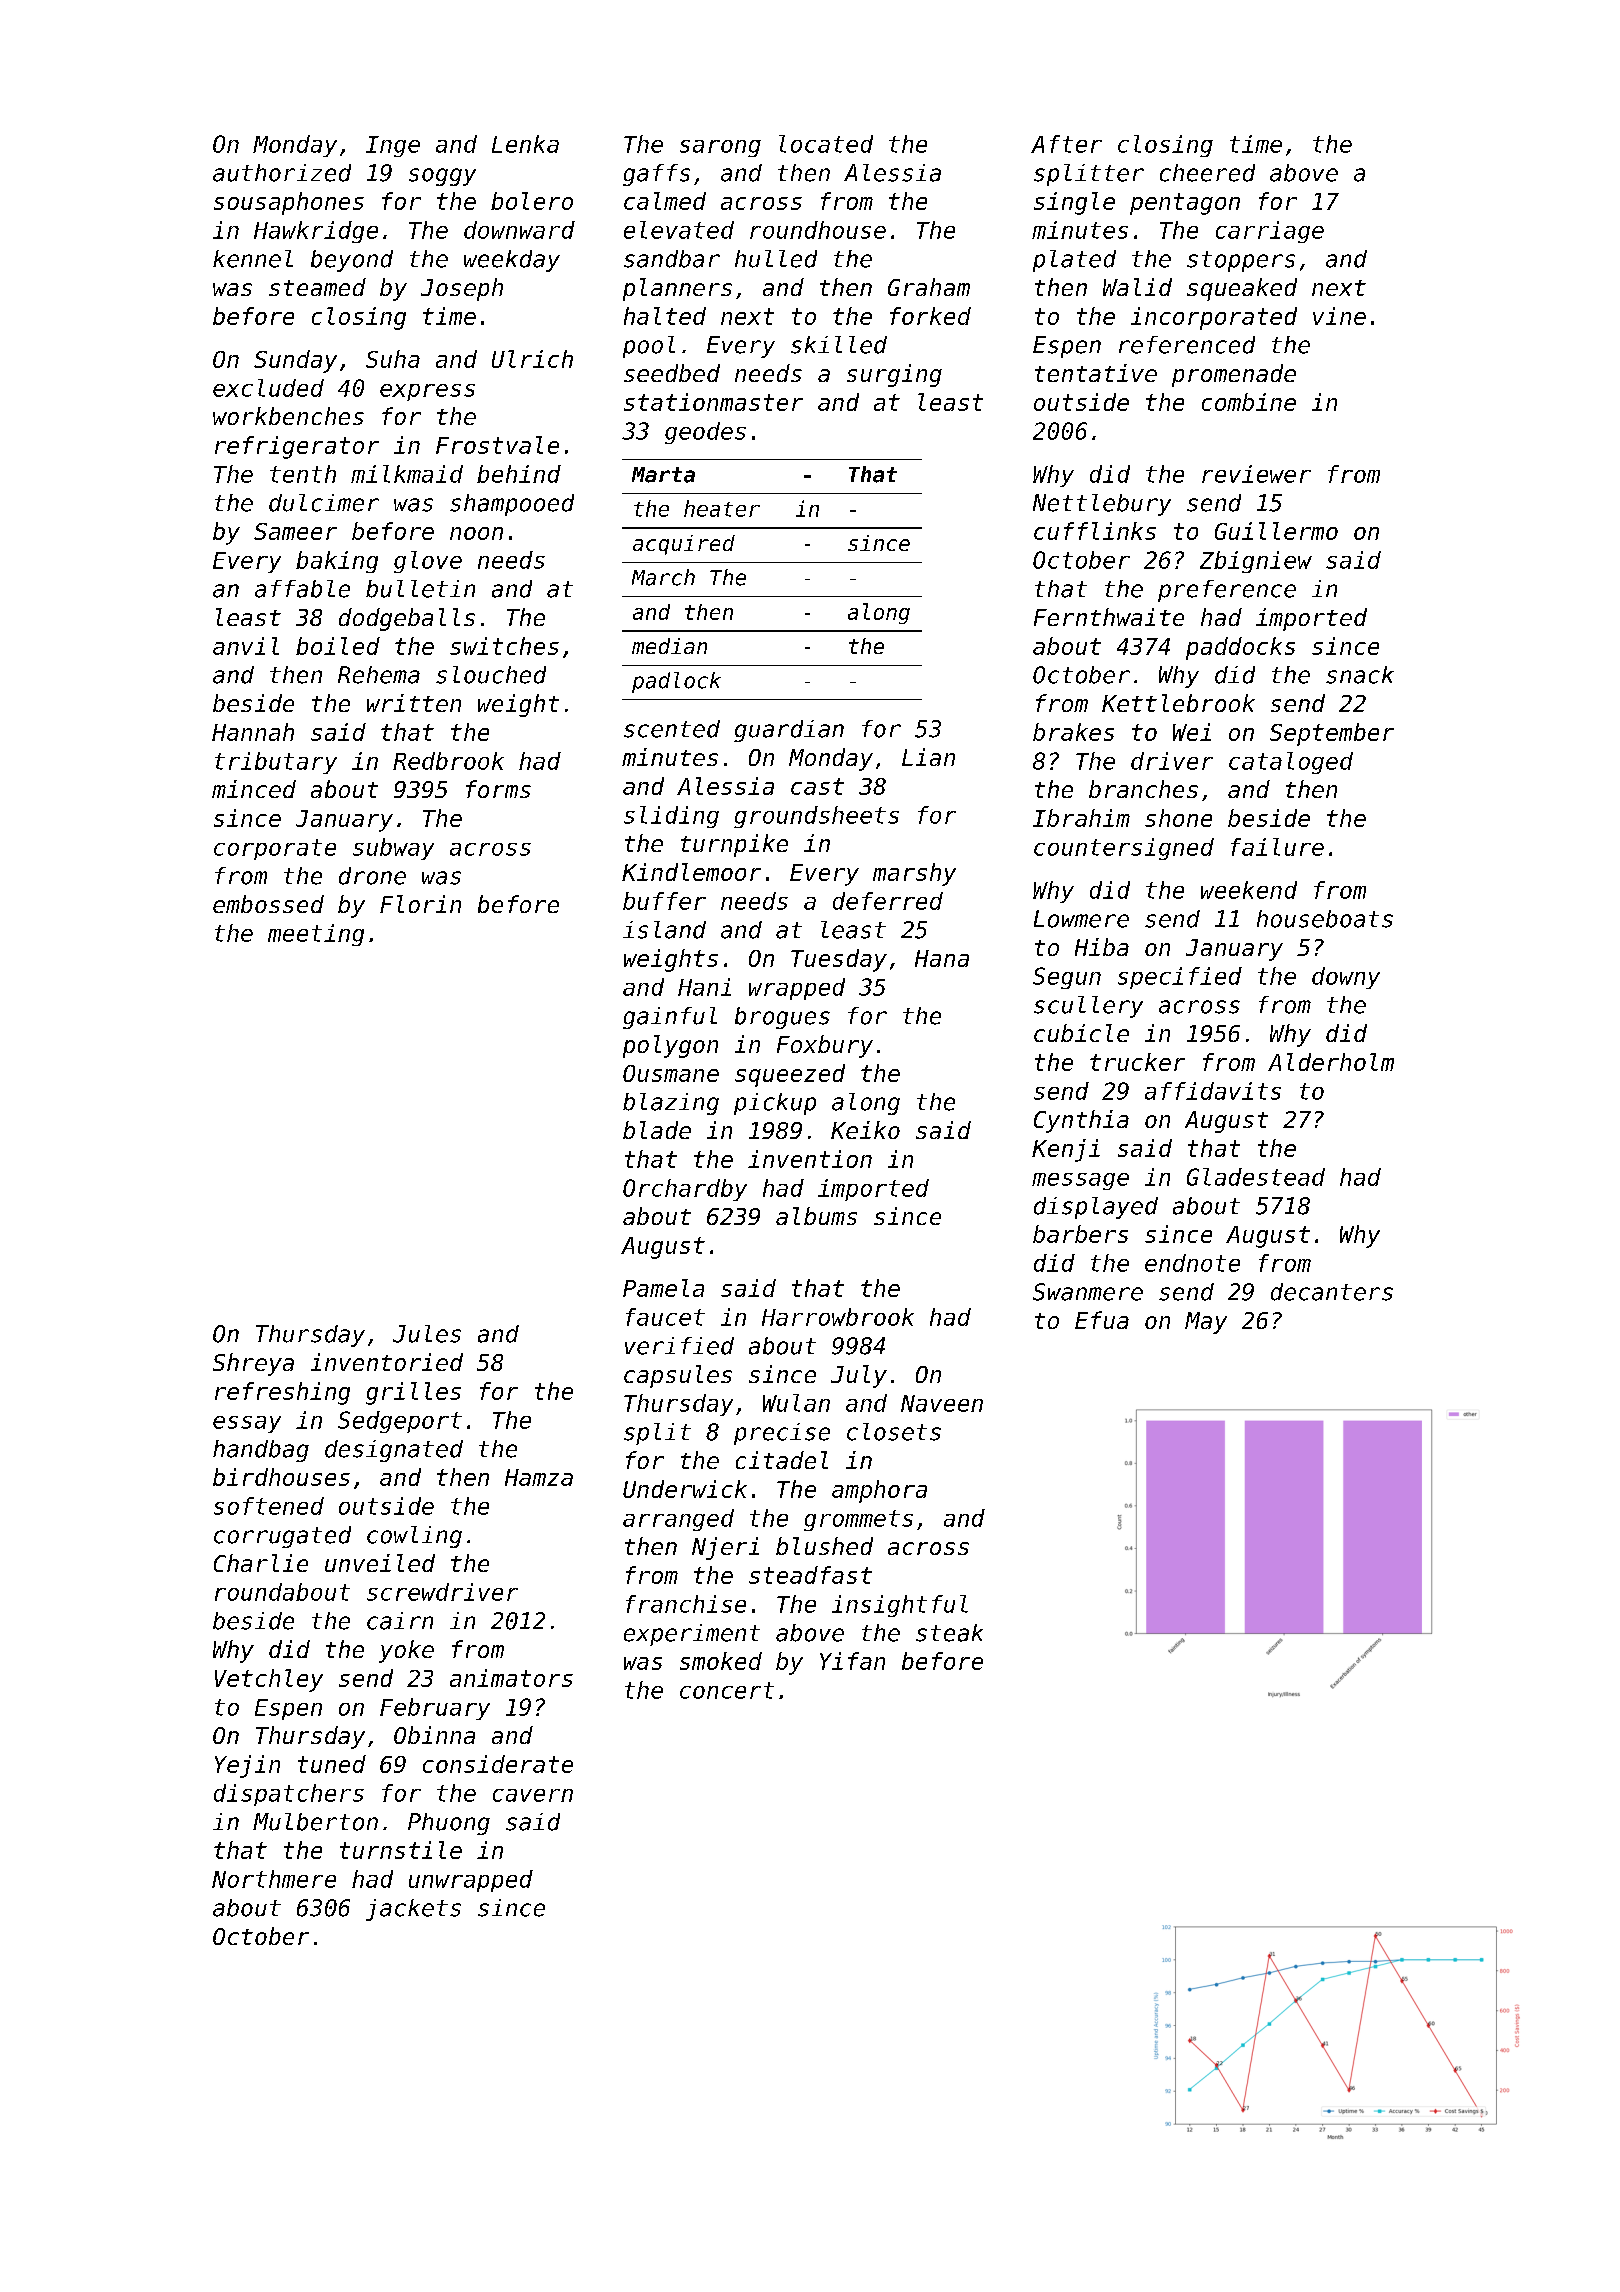 The image size is (1620, 2292). Describe the element at coordinates (691, 872) in the page. I see `Kindlemoor` at that location.
